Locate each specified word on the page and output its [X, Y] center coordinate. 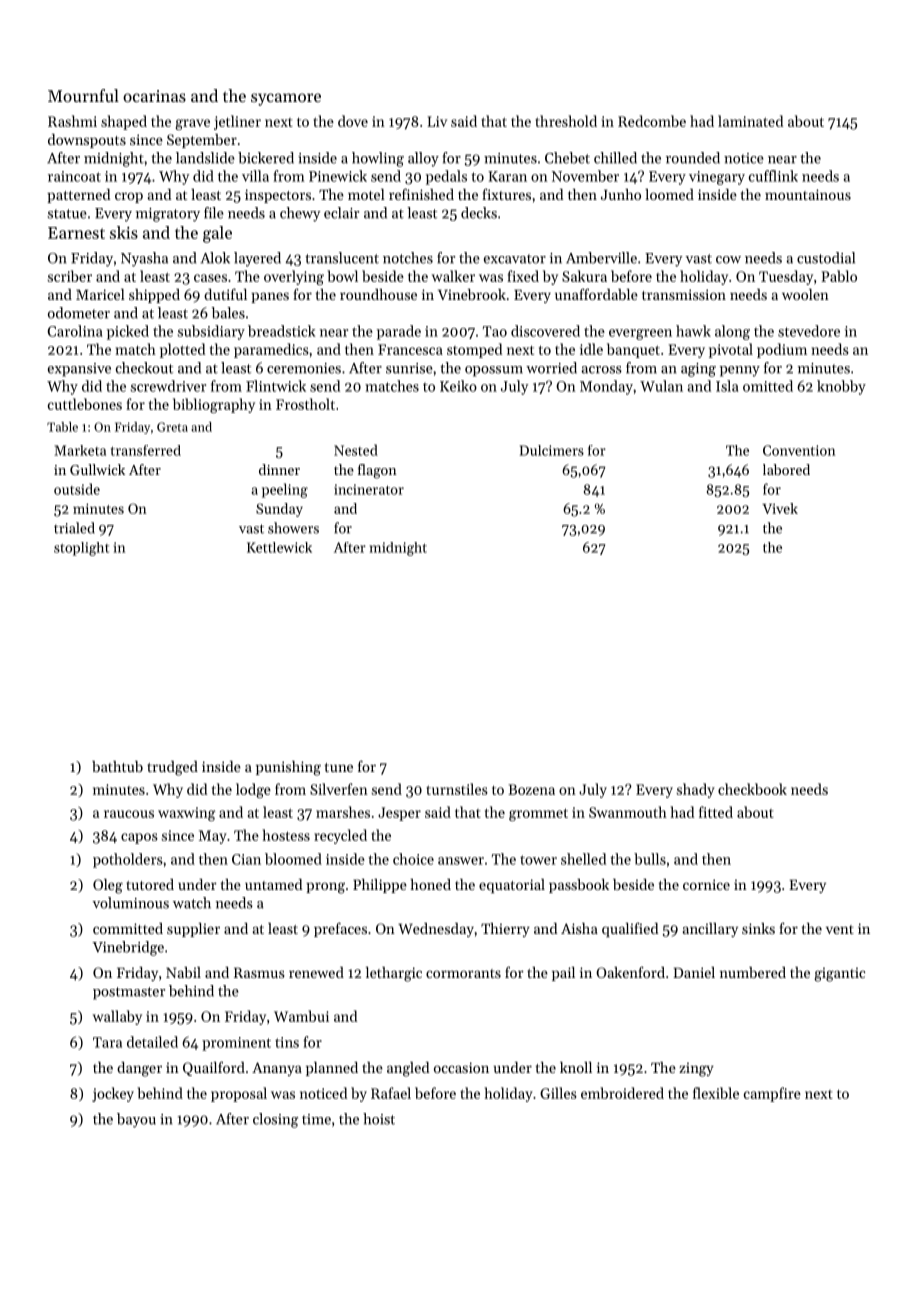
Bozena [531, 789]
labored [786, 469]
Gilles [558, 1093]
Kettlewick [279, 547]
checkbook [752, 789]
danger [139, 1069]
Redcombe [652, 121]
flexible [716, 1093]
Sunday [279, 510]
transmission [684, 294]
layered [257, 259]
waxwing [187, 814]
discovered [545, 331]
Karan [507, 176]
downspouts [87, 141]
